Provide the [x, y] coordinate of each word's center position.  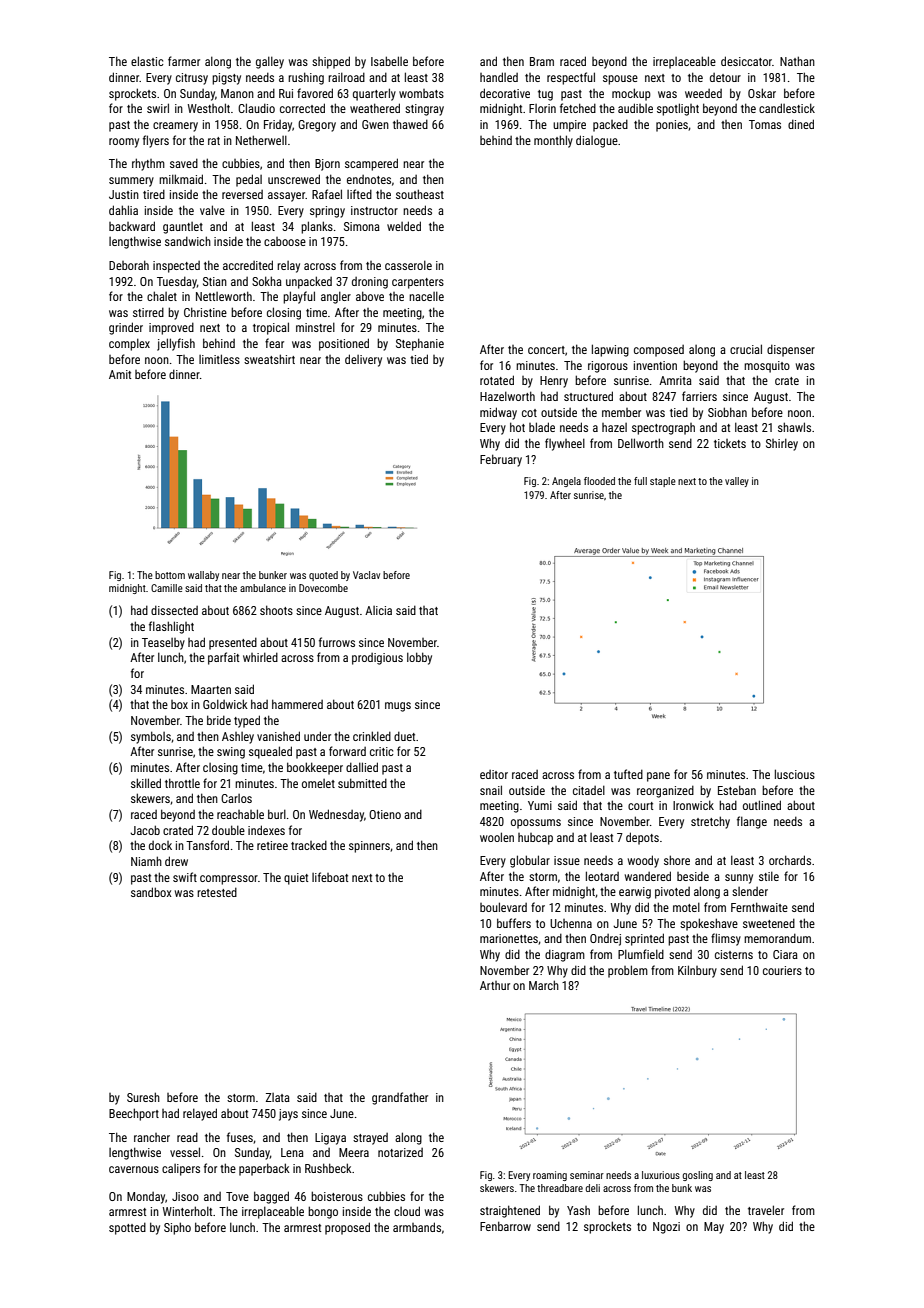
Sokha [267, 281]
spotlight [678, 109]
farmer [184, 61]
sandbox [151, 892]
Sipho [177, 1228]
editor [494, 774]
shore [677, 860]
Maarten [211, 689]
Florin [542, 108]
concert [546, 350]
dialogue [597, 141]
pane [658, 777]
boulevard [503, 907]
